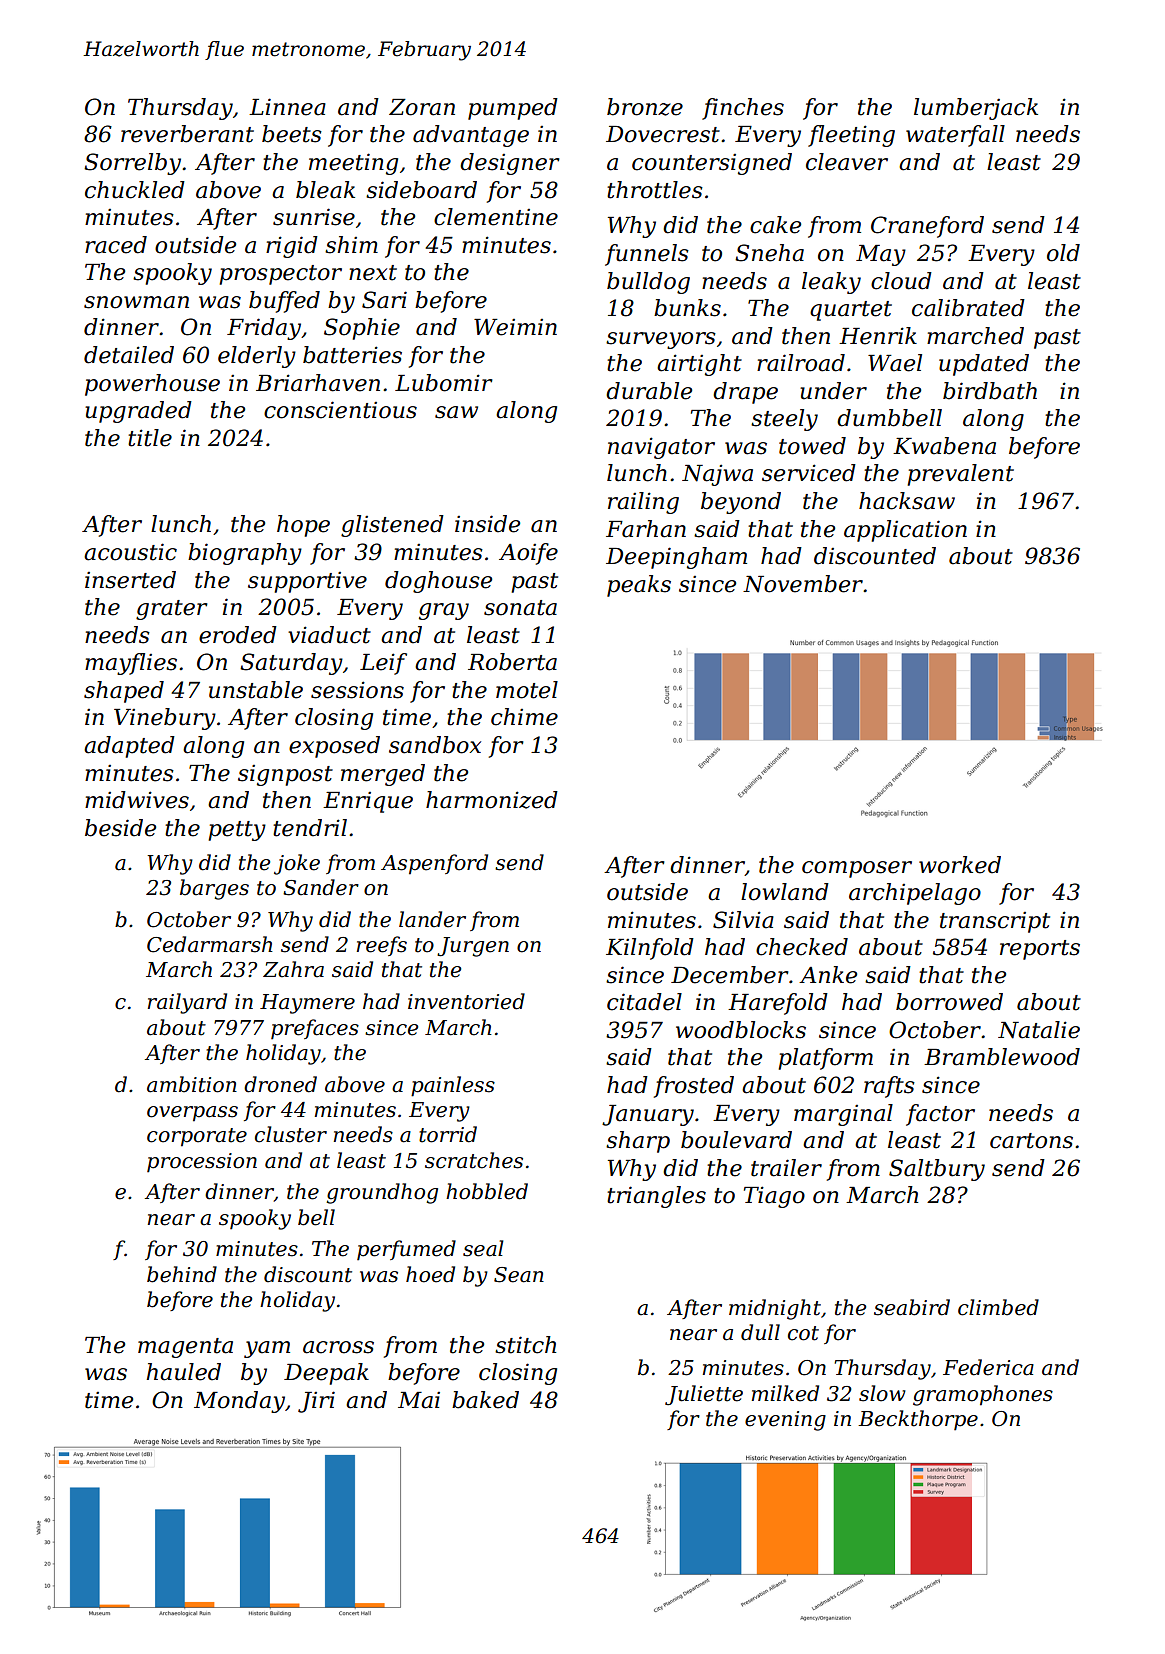 The image size is (1165, 1654). I want to click on durable, so click(649, 391).
